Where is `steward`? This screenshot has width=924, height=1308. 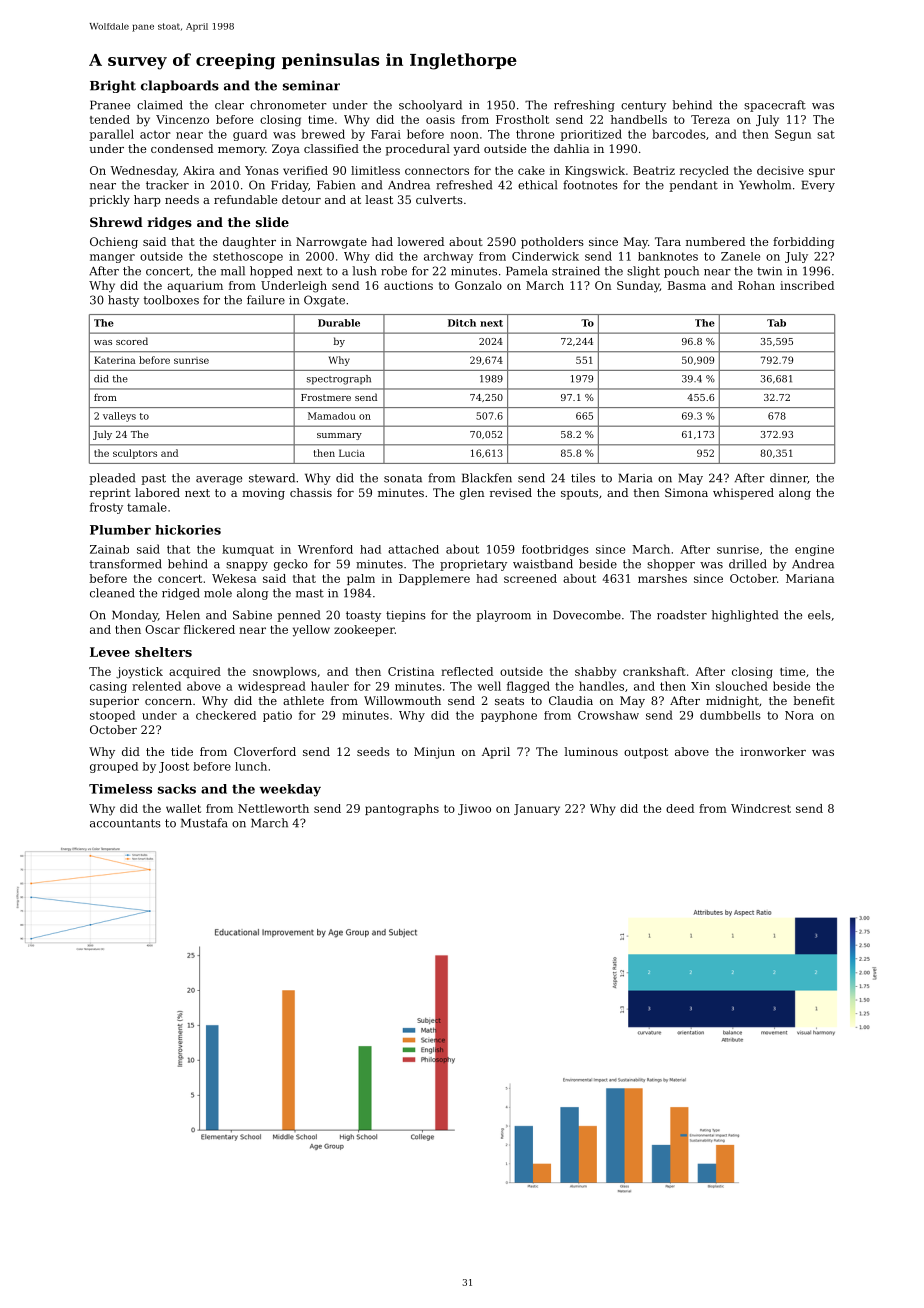
steward is located at coordinates (272, 478).
